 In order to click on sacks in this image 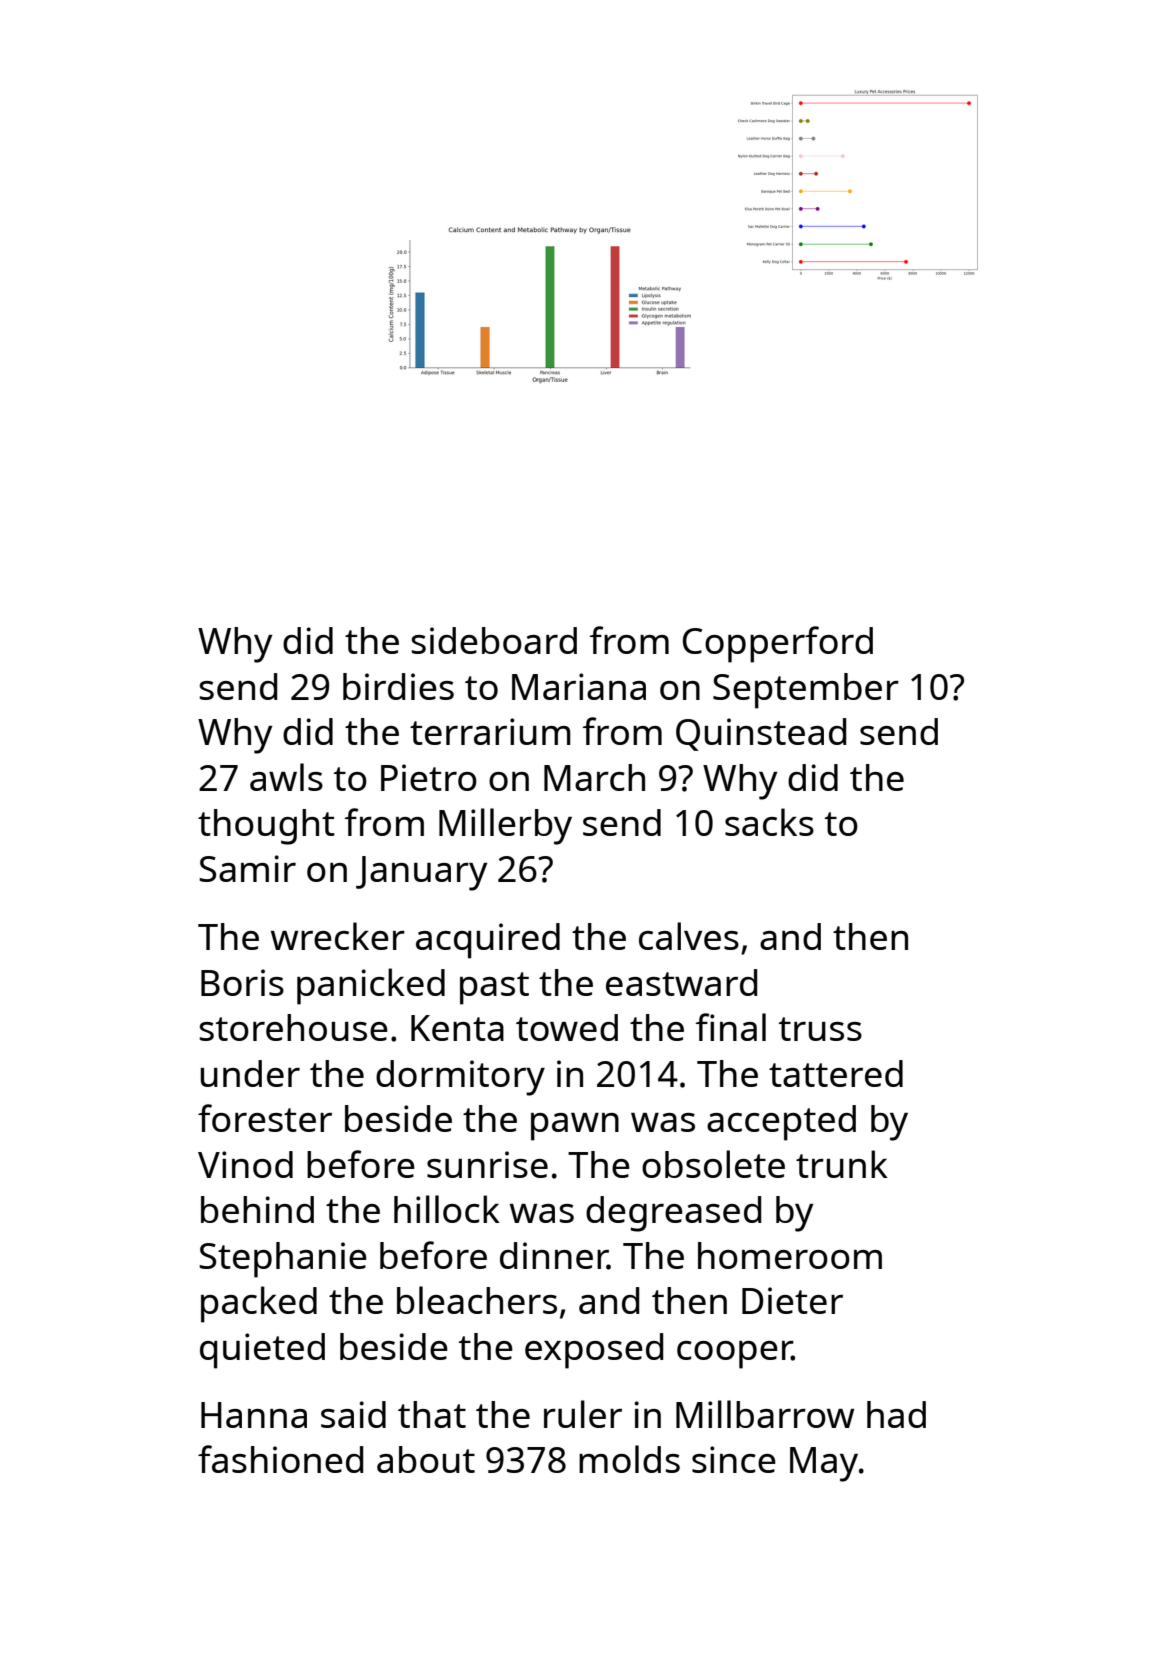, I will do `click(769, 822)`.
